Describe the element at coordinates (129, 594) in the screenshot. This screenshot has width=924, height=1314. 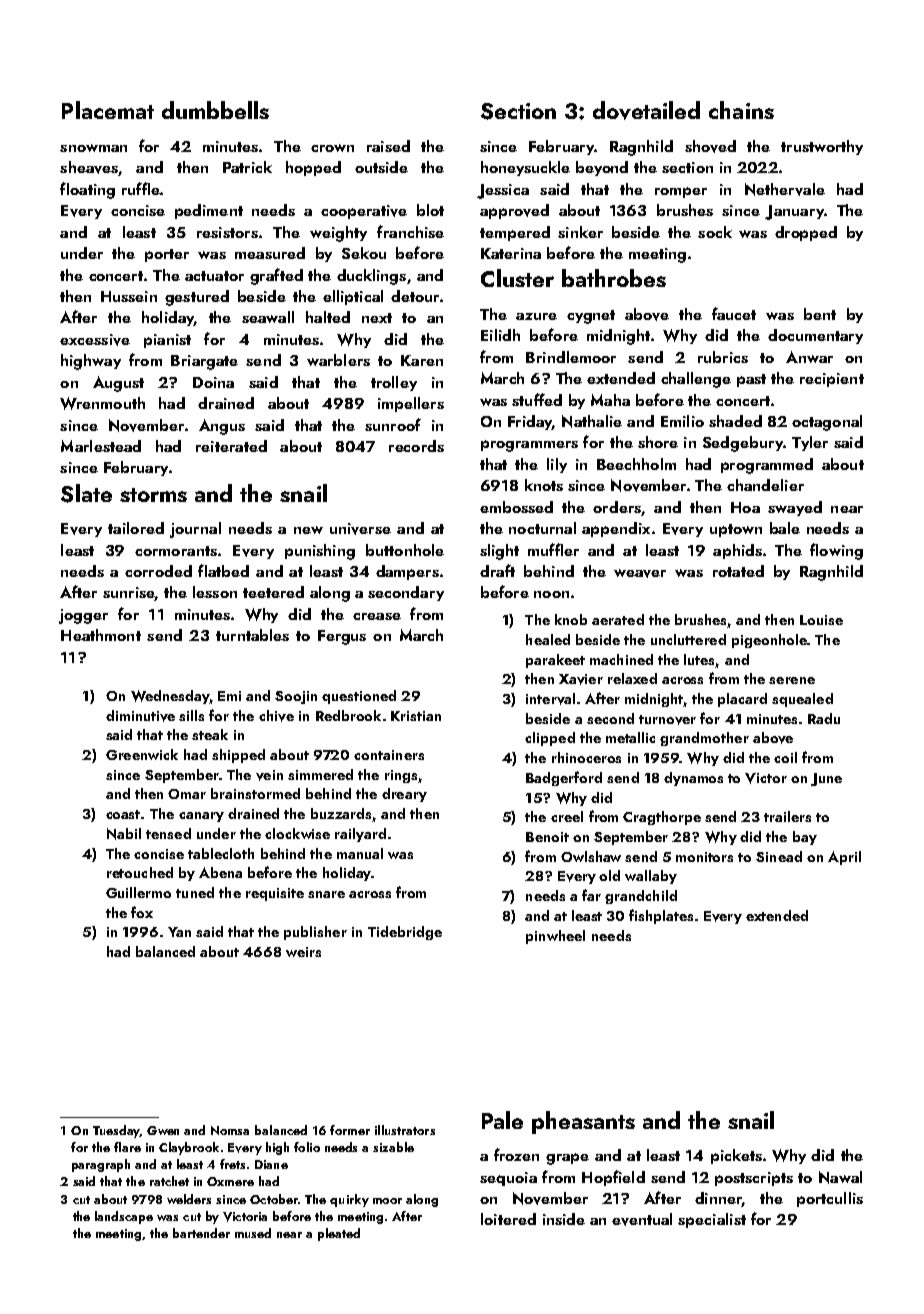
I see `sunrise` at that location.
